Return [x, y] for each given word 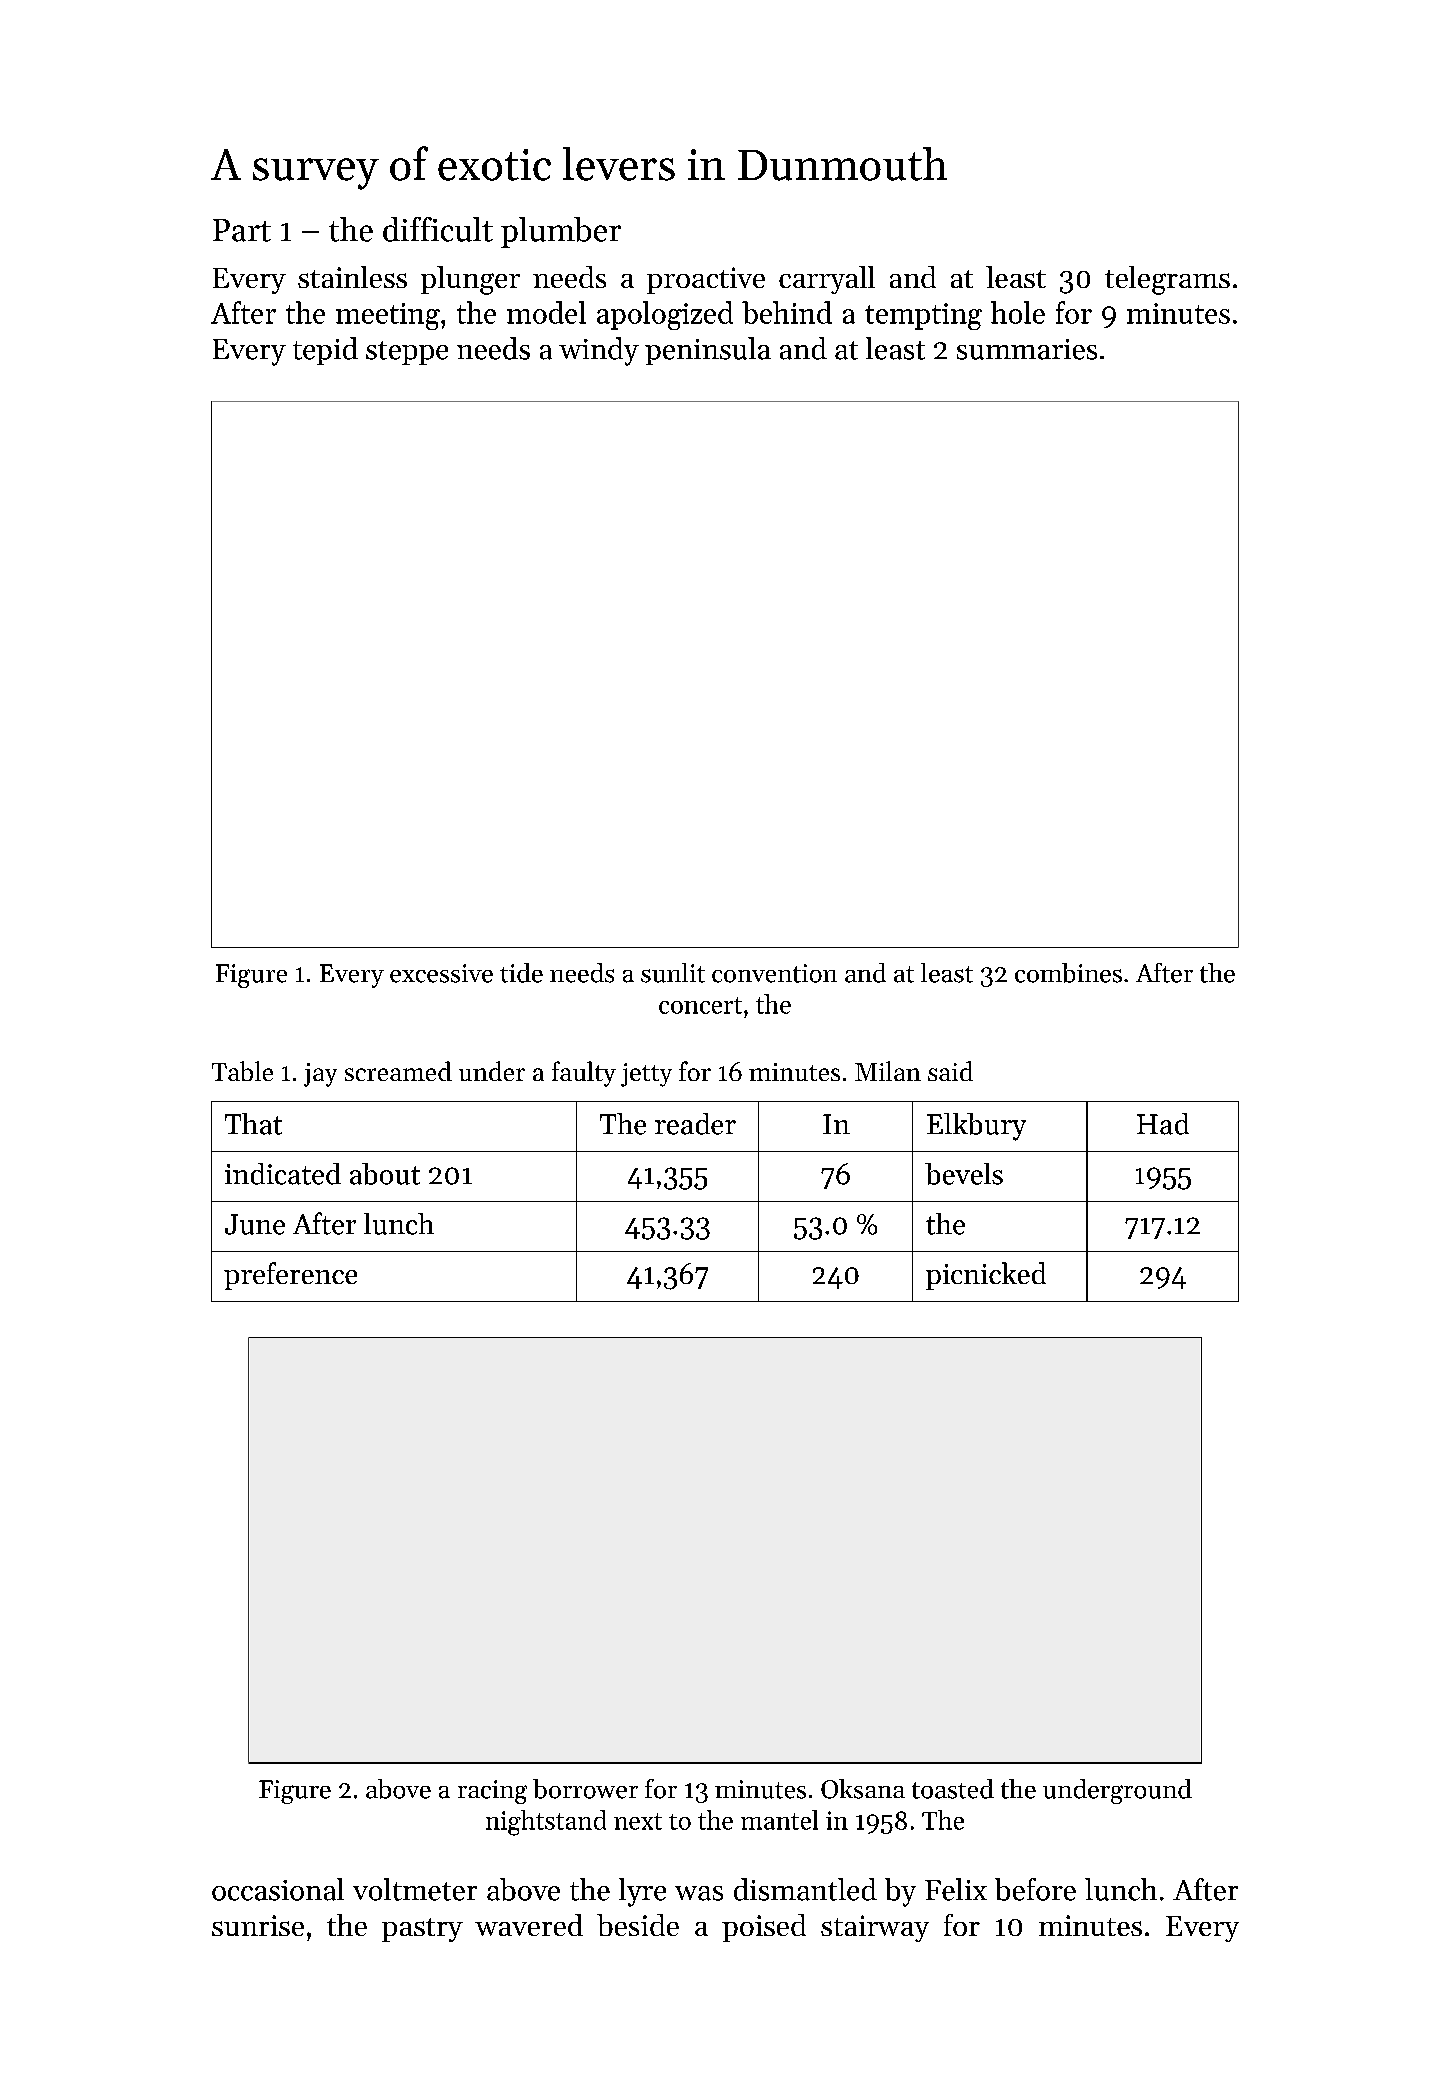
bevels [964, 1174]
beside [638, 1925]
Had [1163, 1124]
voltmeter [415, 1889]
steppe [407, 353]
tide [521, 973]
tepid [325, 351]
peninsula [708, 351]
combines [1068, 973]
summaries [1027, 349]
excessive [441, 973]
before [1035, 1889]
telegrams [1167, 280]
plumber [561, 232]
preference [290, 1276]
